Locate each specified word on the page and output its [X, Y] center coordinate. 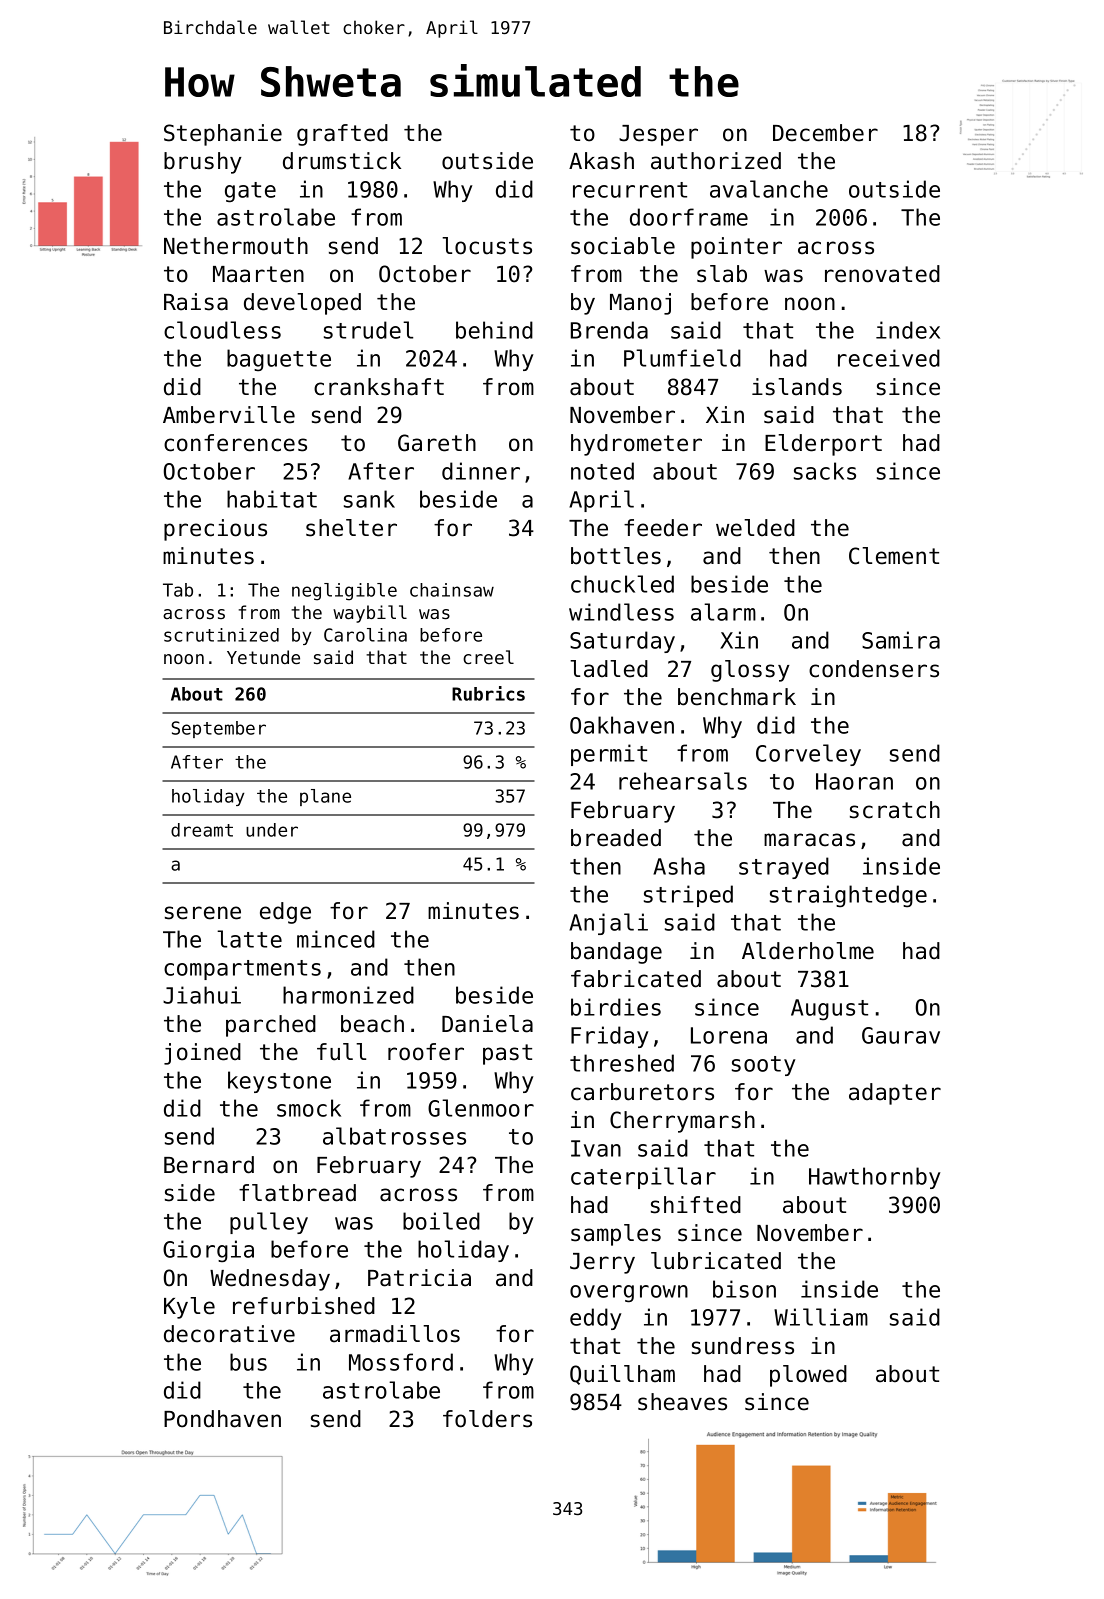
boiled [441, 1221]
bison [744, 1289]
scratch [895, 810]
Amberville [229, 415]
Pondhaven [222, 1419]
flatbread [297, 1193]
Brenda [609, 330]
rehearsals [683, 781]
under [272, 830]
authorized [716, 161]
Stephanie [223, 135]
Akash [601, 161]
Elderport [823, 445]
